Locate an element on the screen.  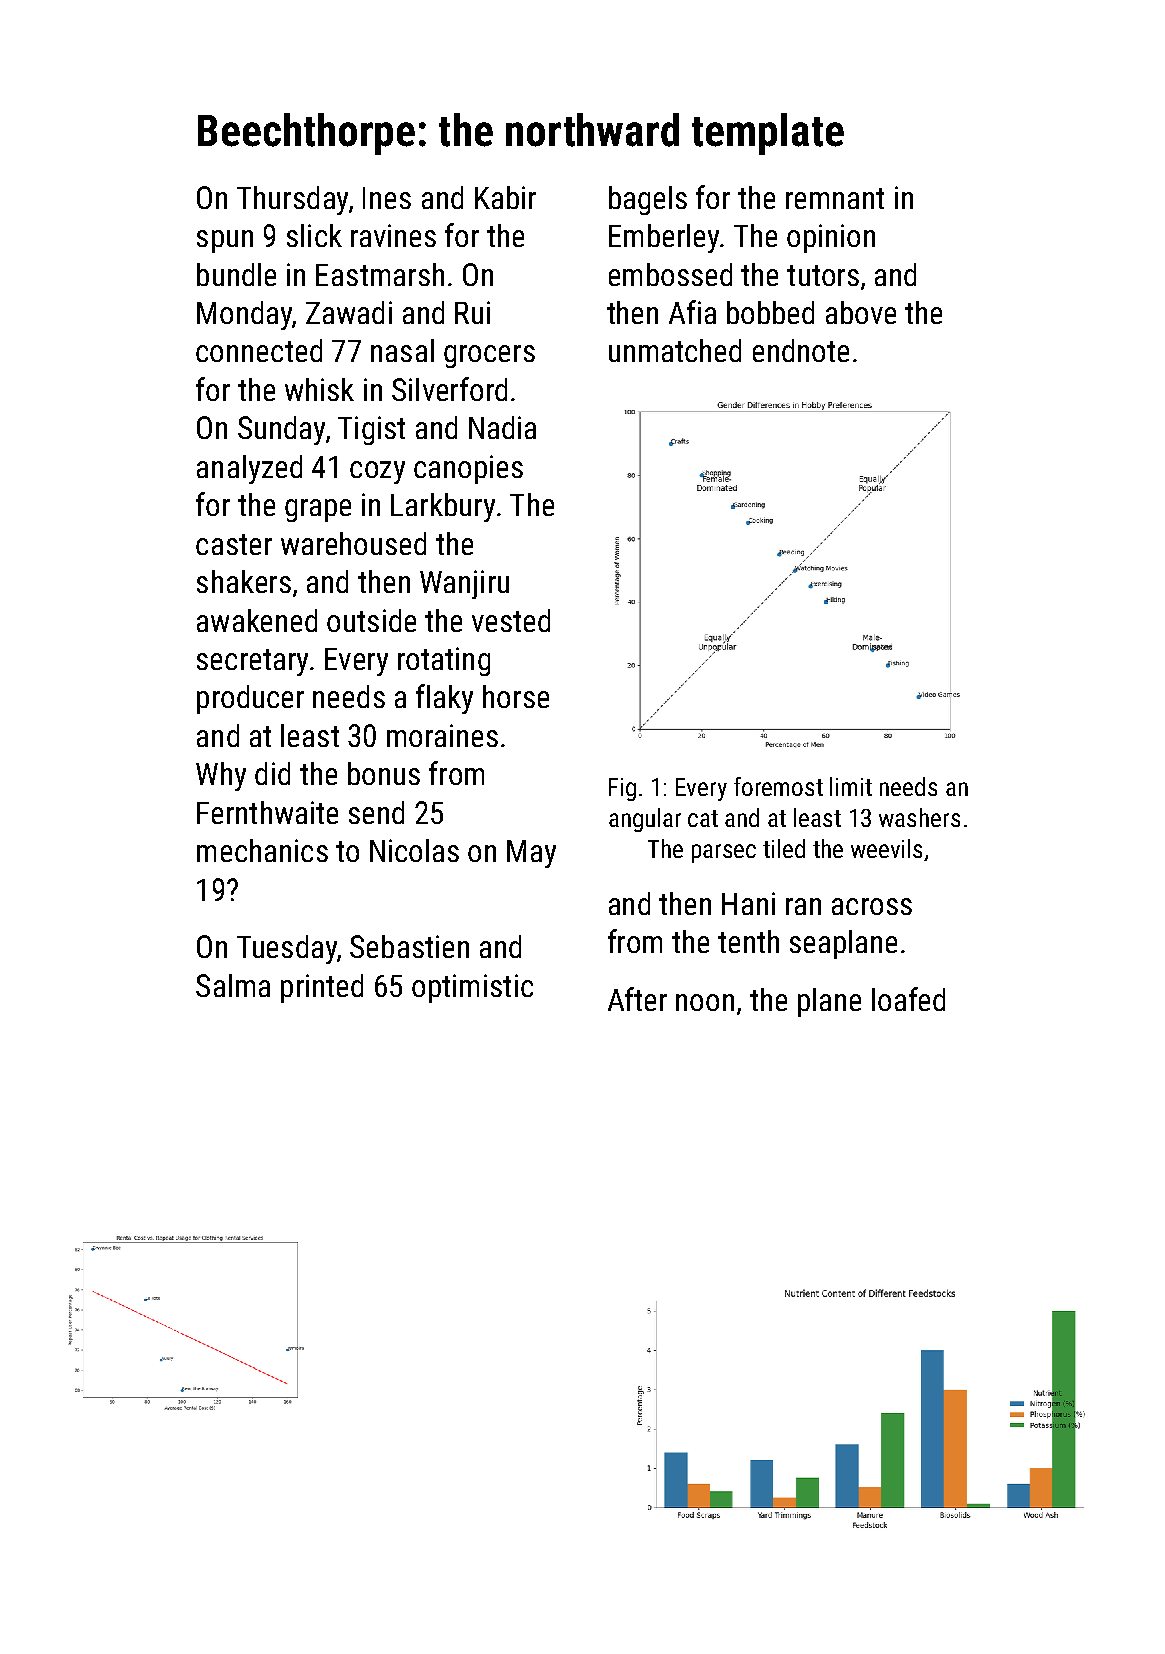
Salma is located at coordinates (233, 985).
